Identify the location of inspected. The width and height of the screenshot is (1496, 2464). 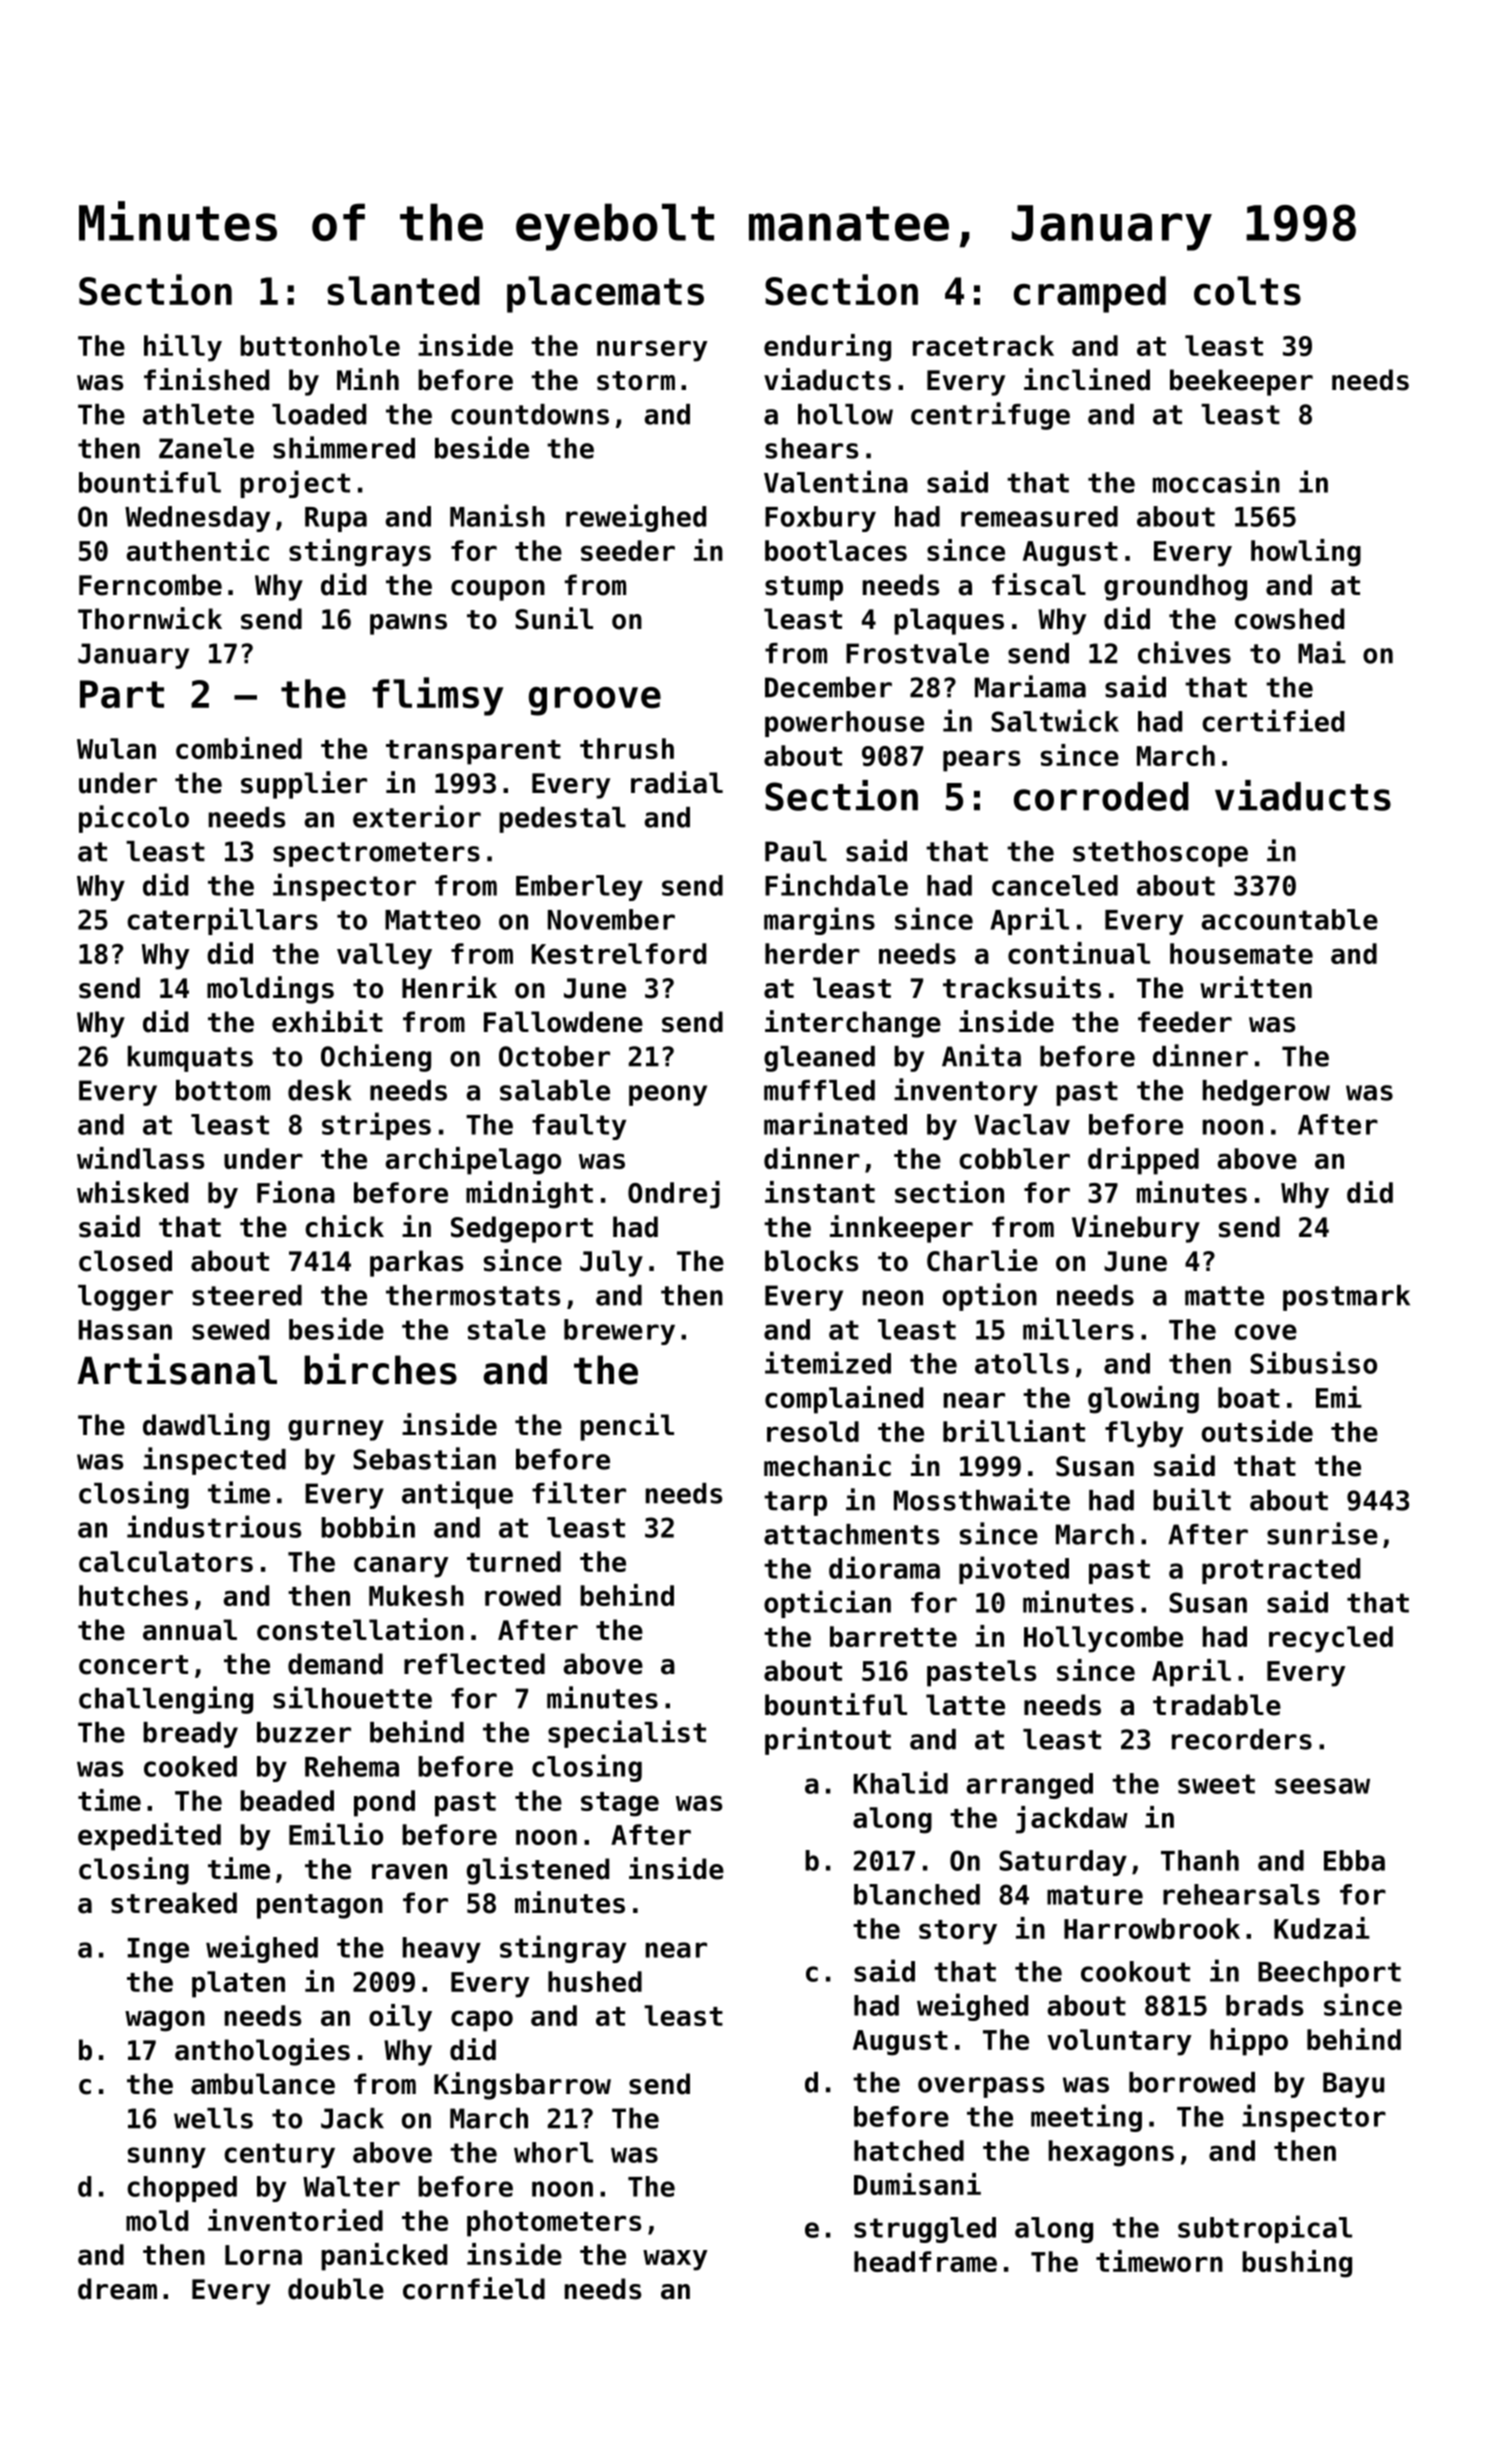
(214, 1461).
